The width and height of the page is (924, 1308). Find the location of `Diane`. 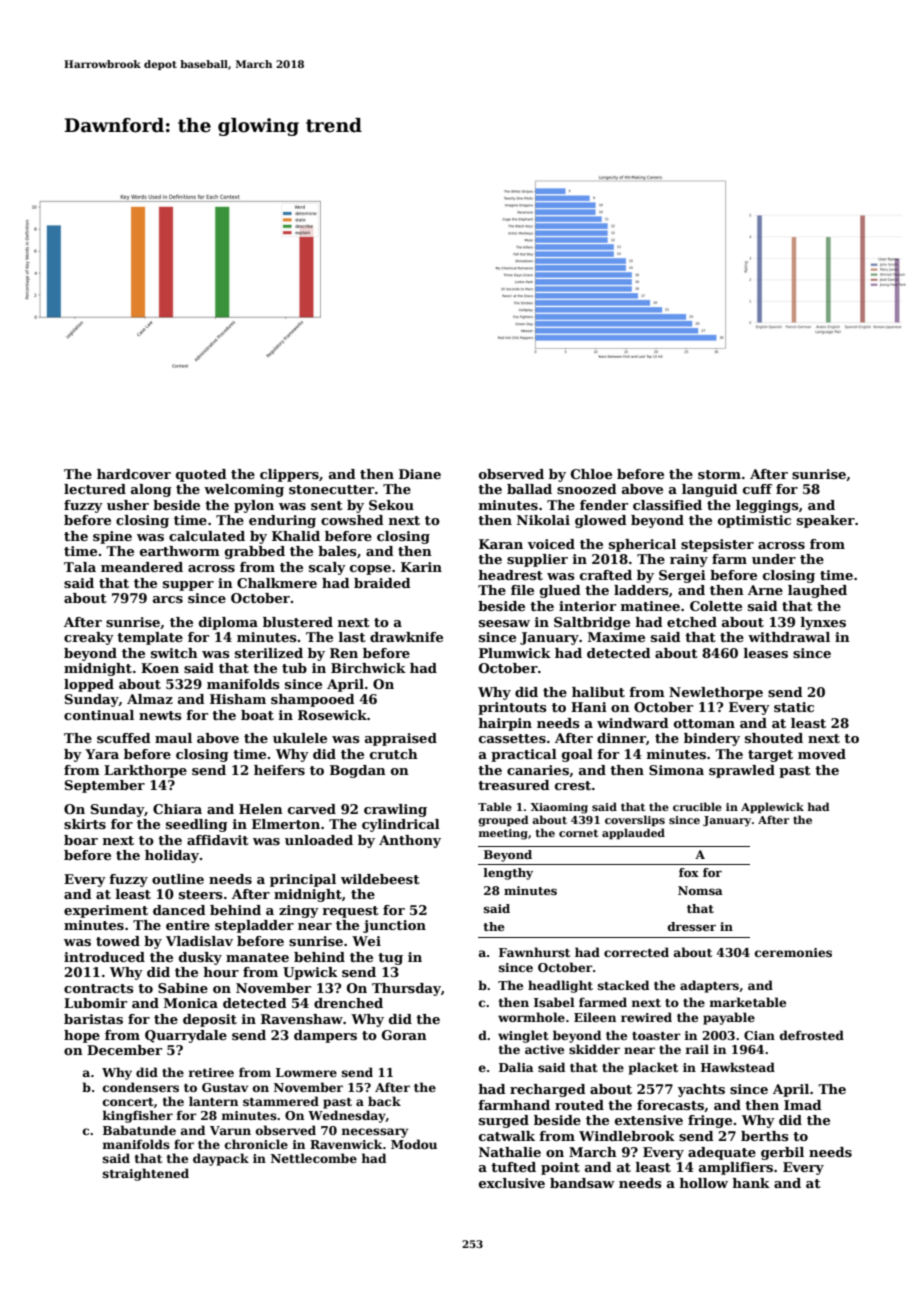

Diane is located at coordinates (420, 474).
